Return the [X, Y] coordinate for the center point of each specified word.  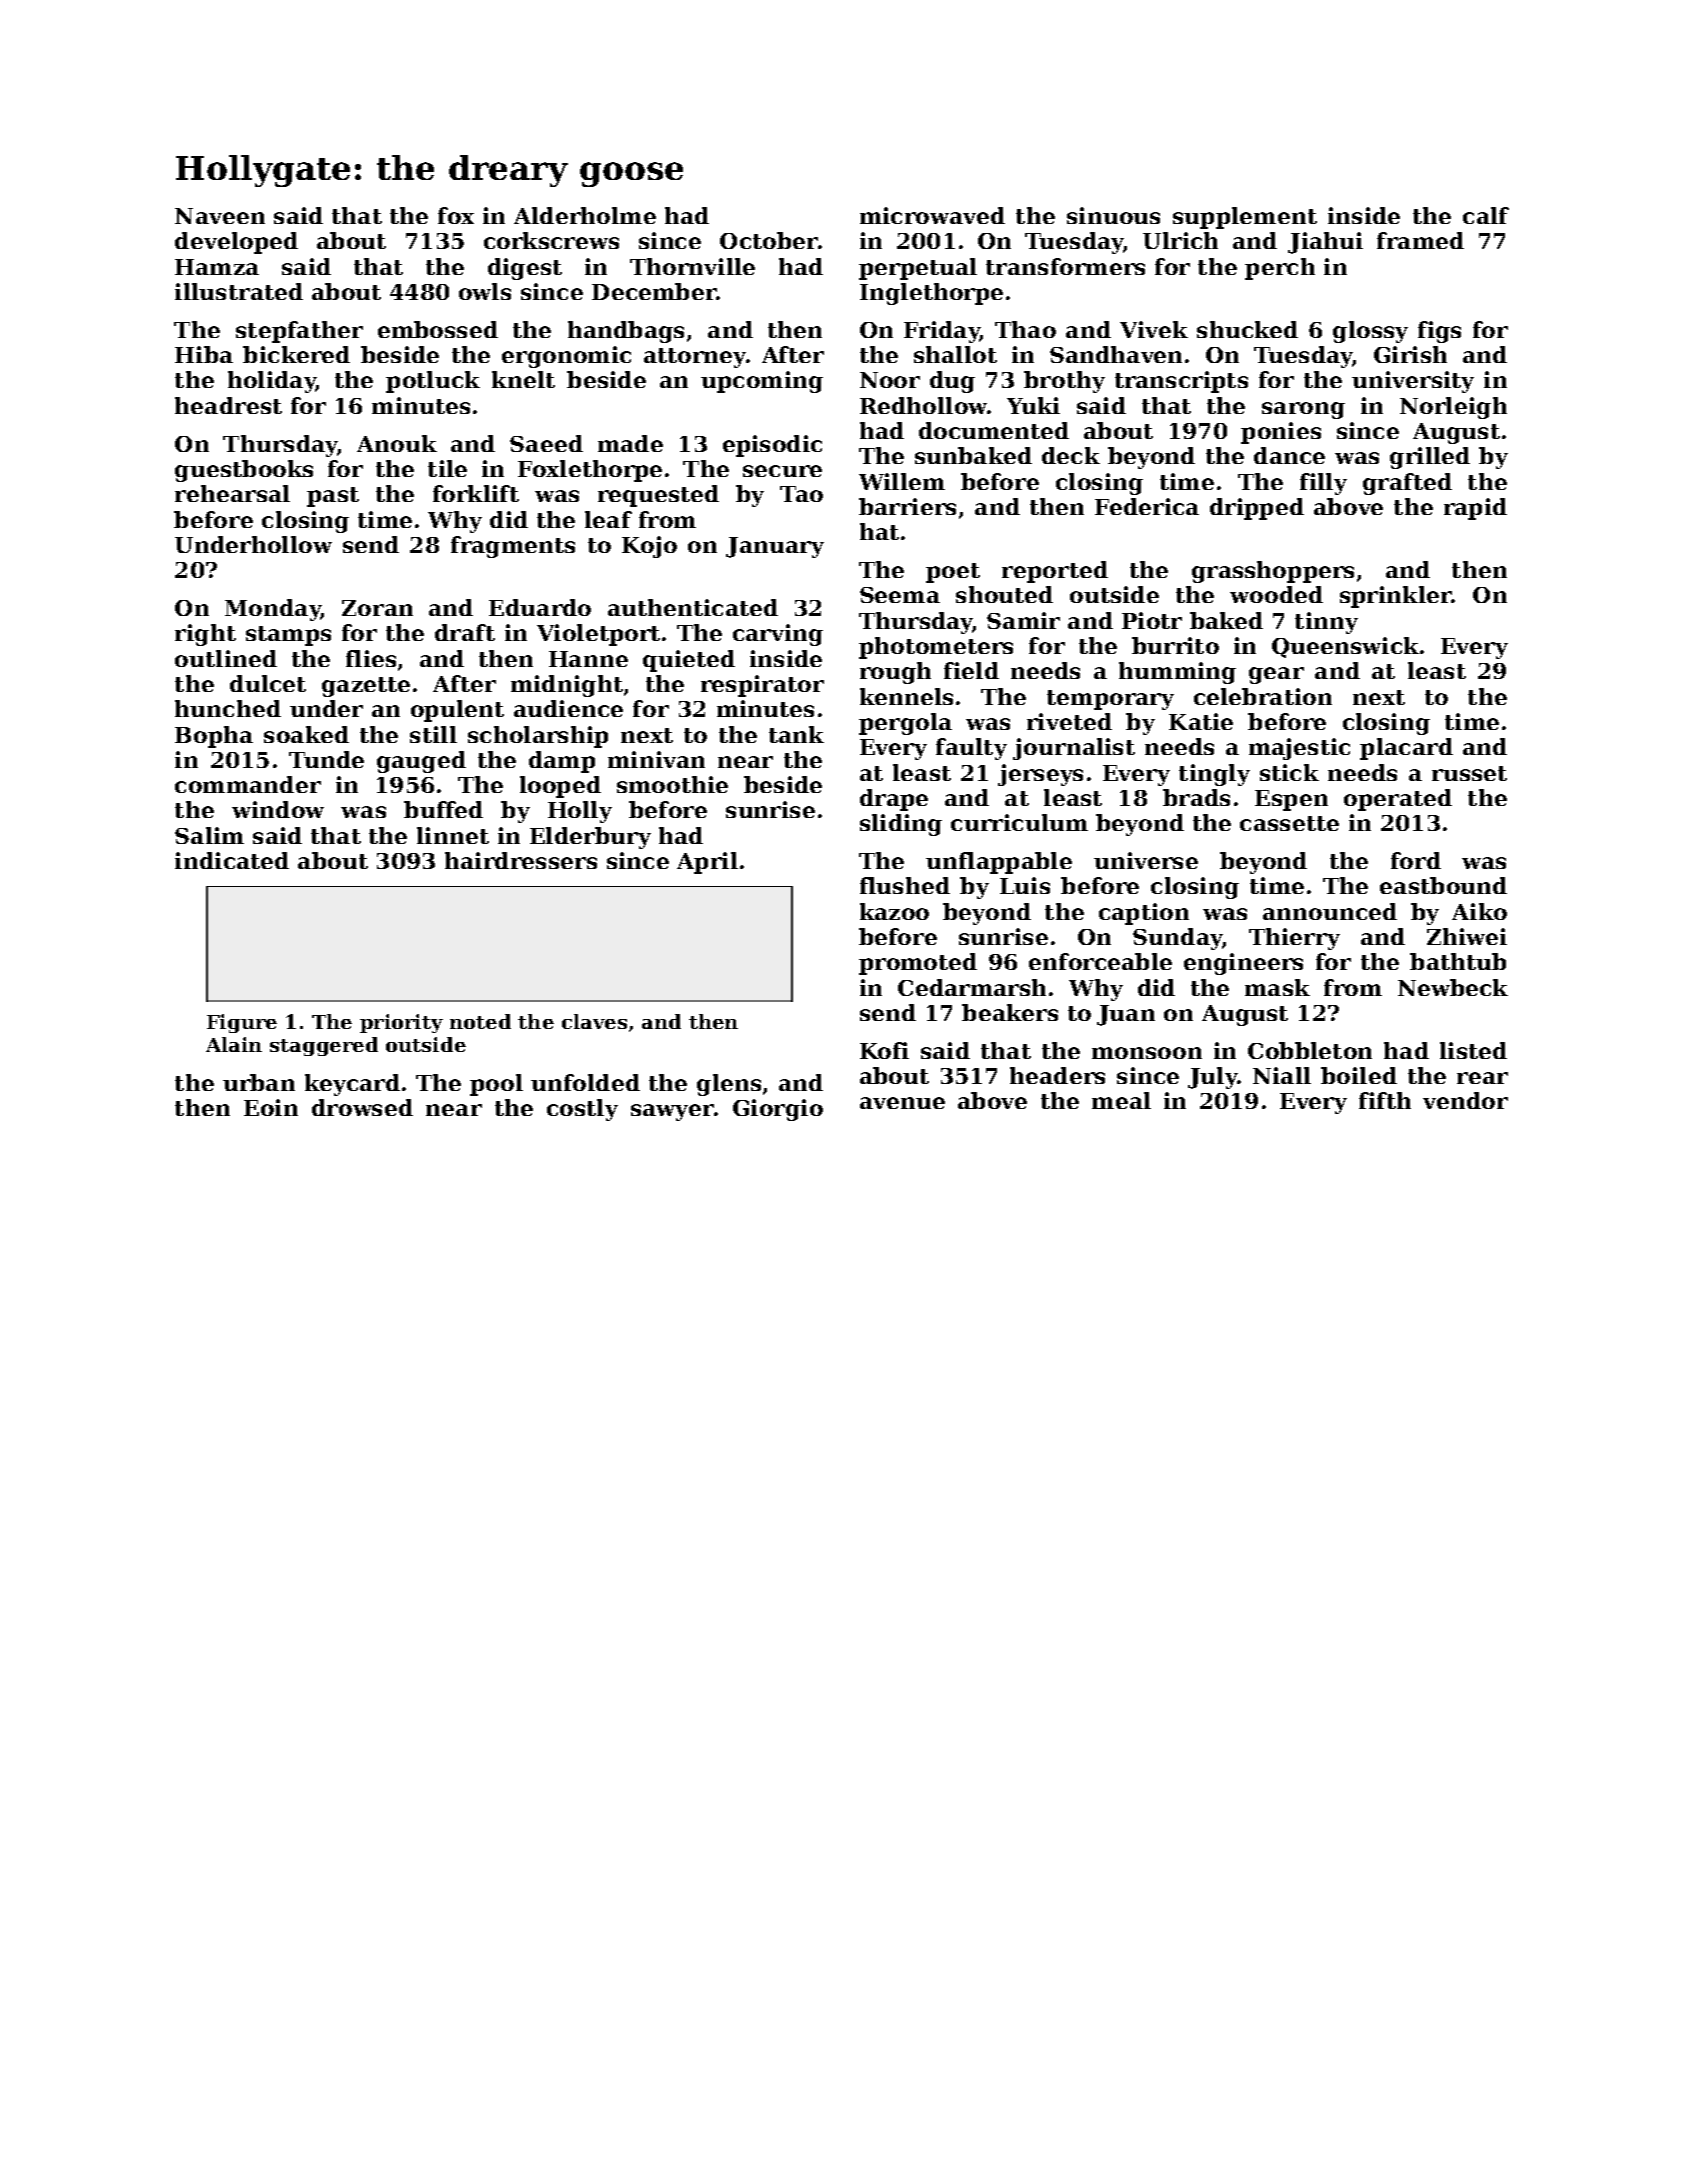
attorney [695, 358]
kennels [906, 696]
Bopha [214, 737]
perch [1280, 269]
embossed [438, 329]
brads [1196, 797]
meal [1121, 1100]
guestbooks [244, 471]
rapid [1475, 509]
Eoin [271, 1107]
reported [1055, 572]
